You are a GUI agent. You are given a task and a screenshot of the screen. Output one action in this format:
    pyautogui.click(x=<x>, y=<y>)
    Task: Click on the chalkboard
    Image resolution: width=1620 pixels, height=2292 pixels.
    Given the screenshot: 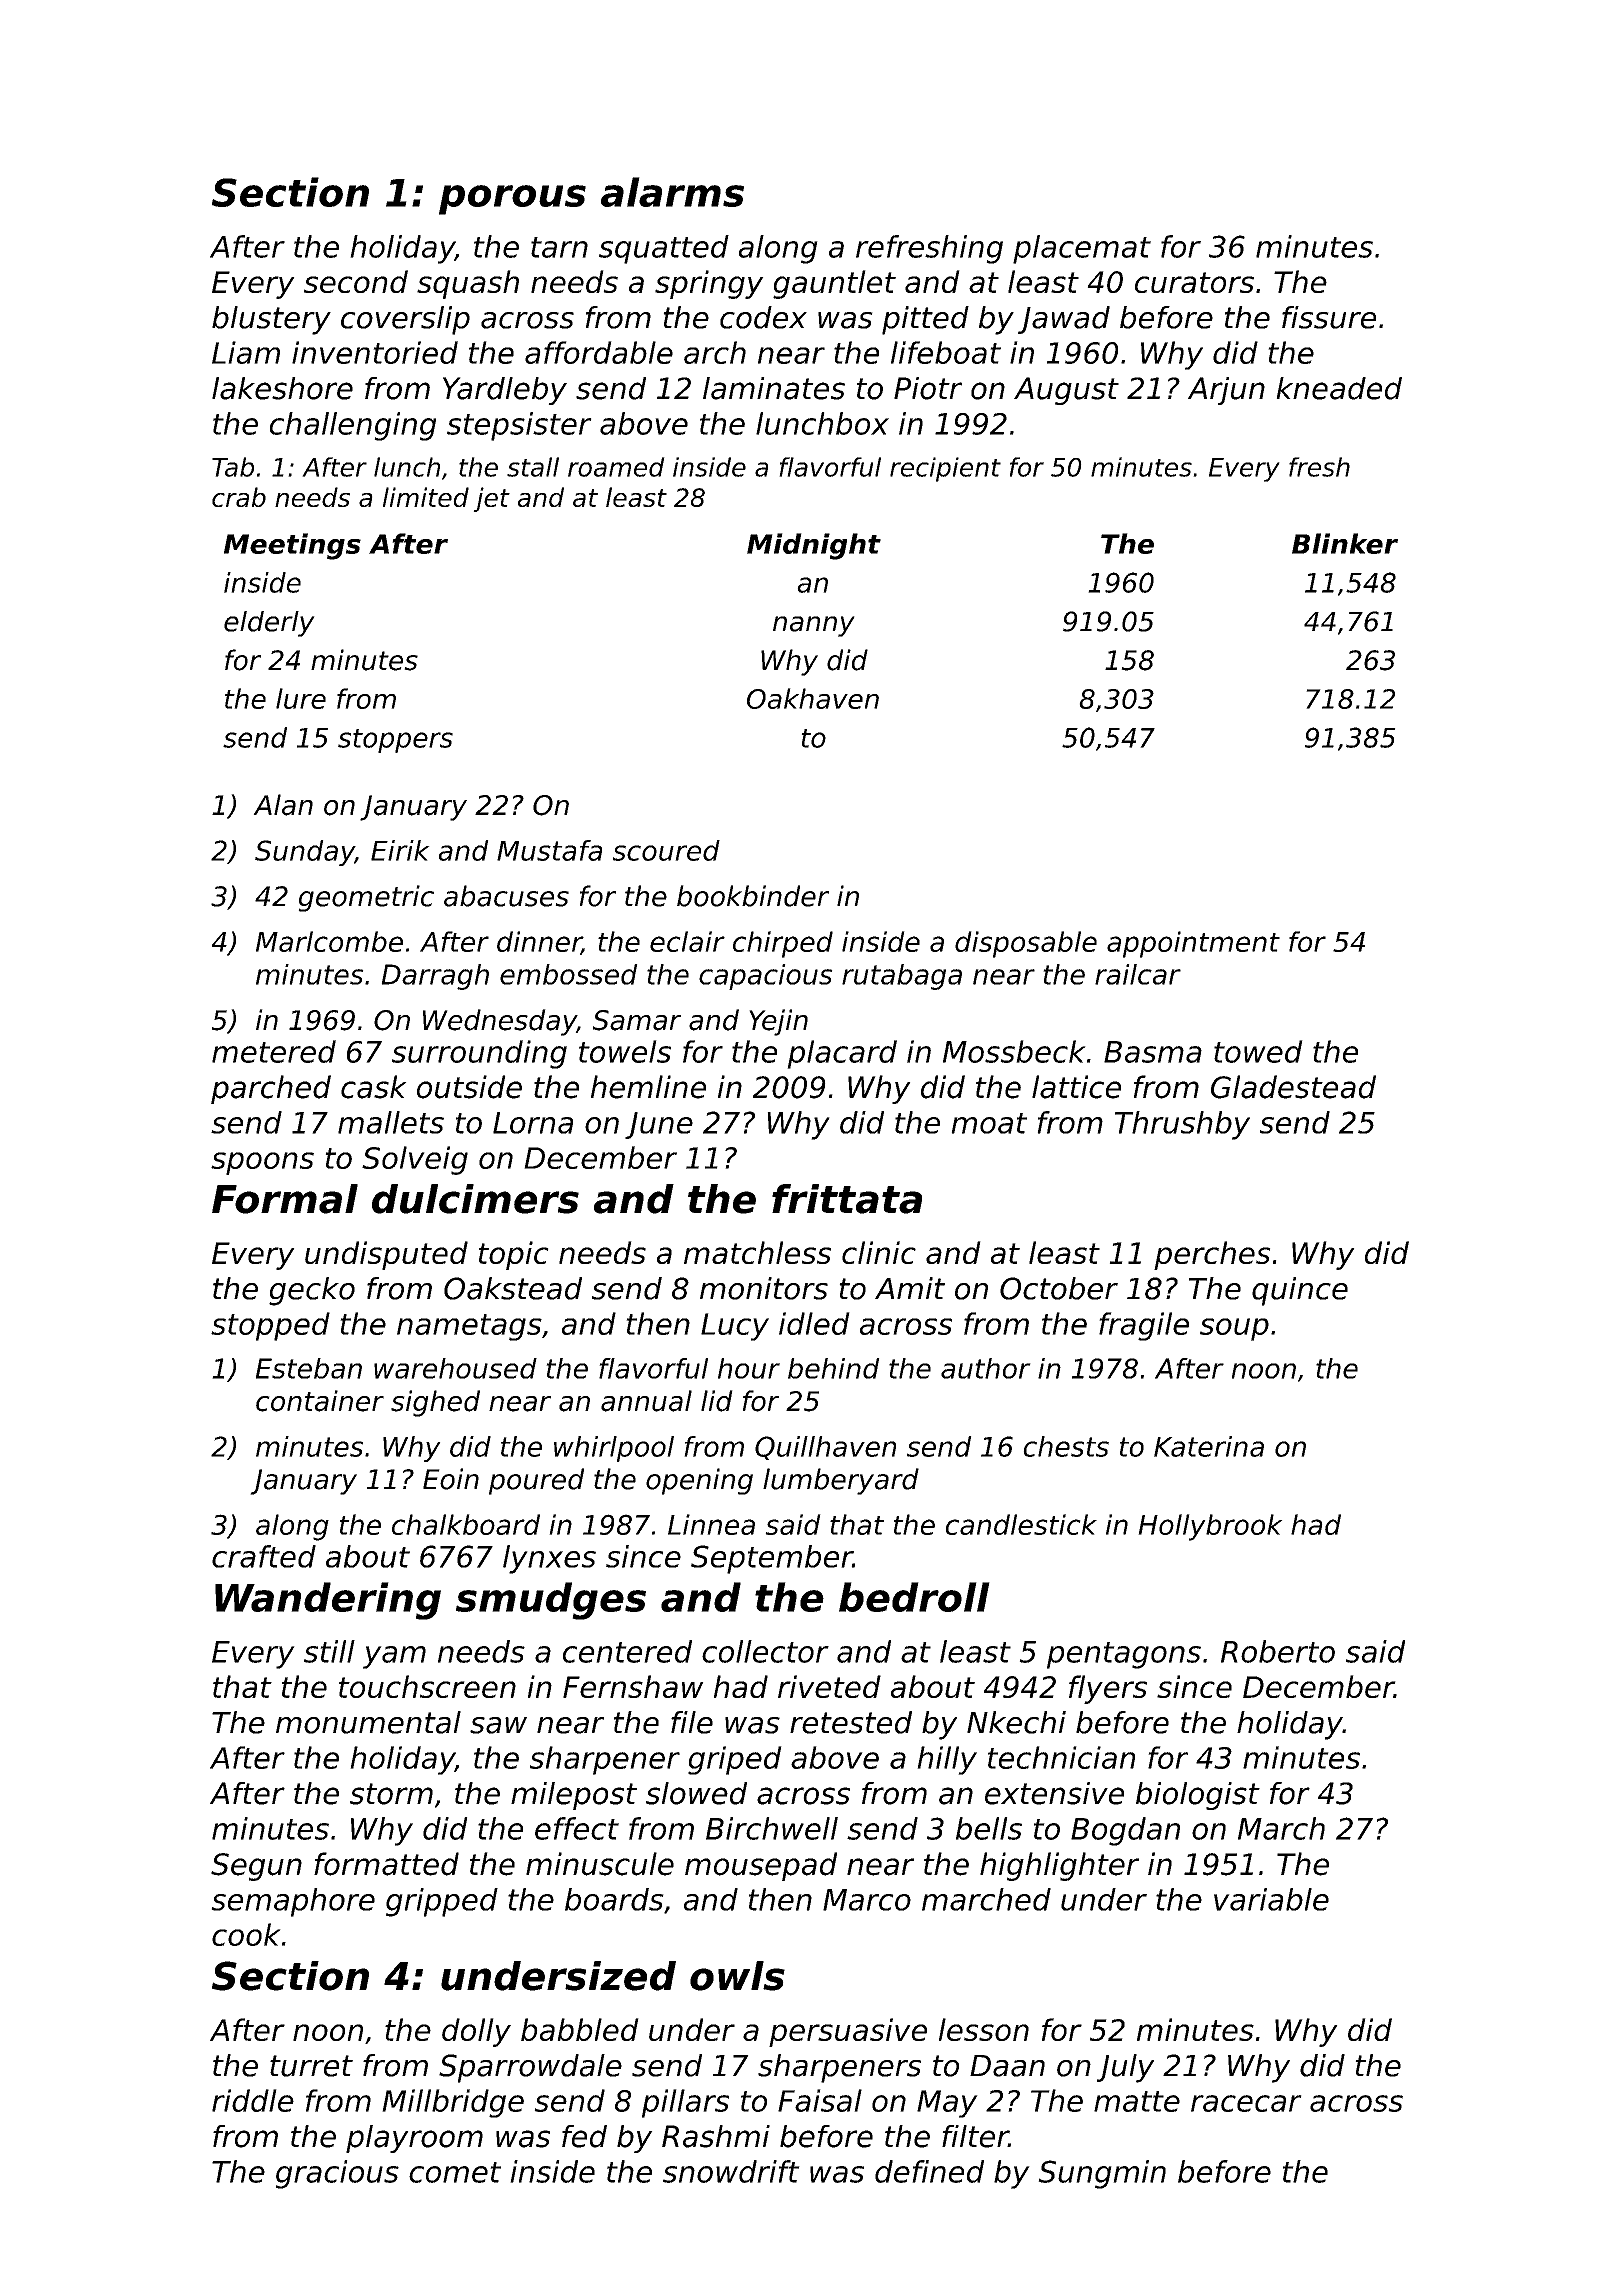 What is the action you would take?
    pyautogui.click(x=466, y=1524)
